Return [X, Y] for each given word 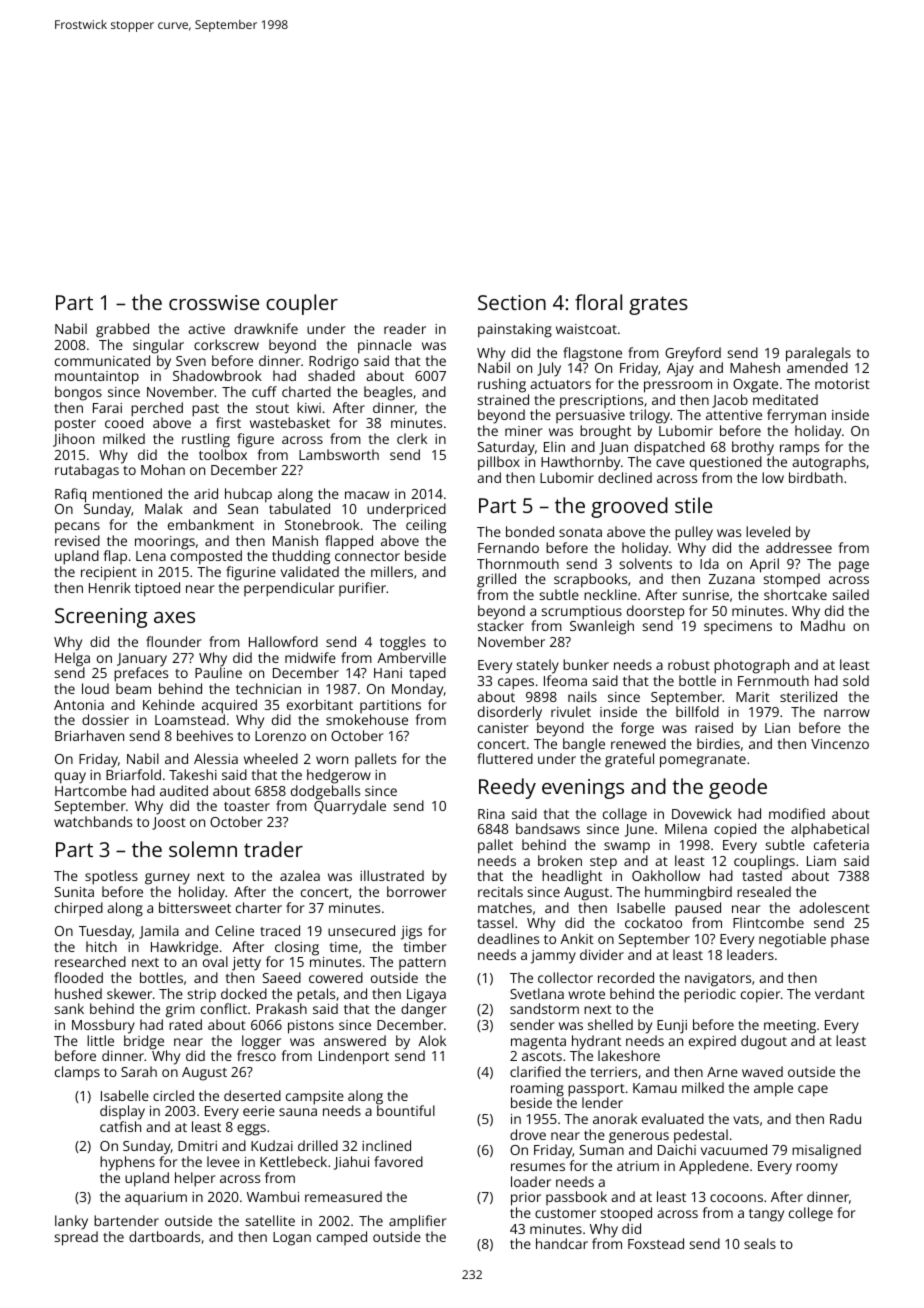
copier [761, 996]
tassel [495, 922]
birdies [718, 743]
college [811, 1214]
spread [76, 1238]
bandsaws [548, 828]
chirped [79, 909]
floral [598, 302]
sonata [580, 532]
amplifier [418, 1222]
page [854, 567]
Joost [169, 823]
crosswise [214, 302]
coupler [302, 304]
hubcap [248, 495]
